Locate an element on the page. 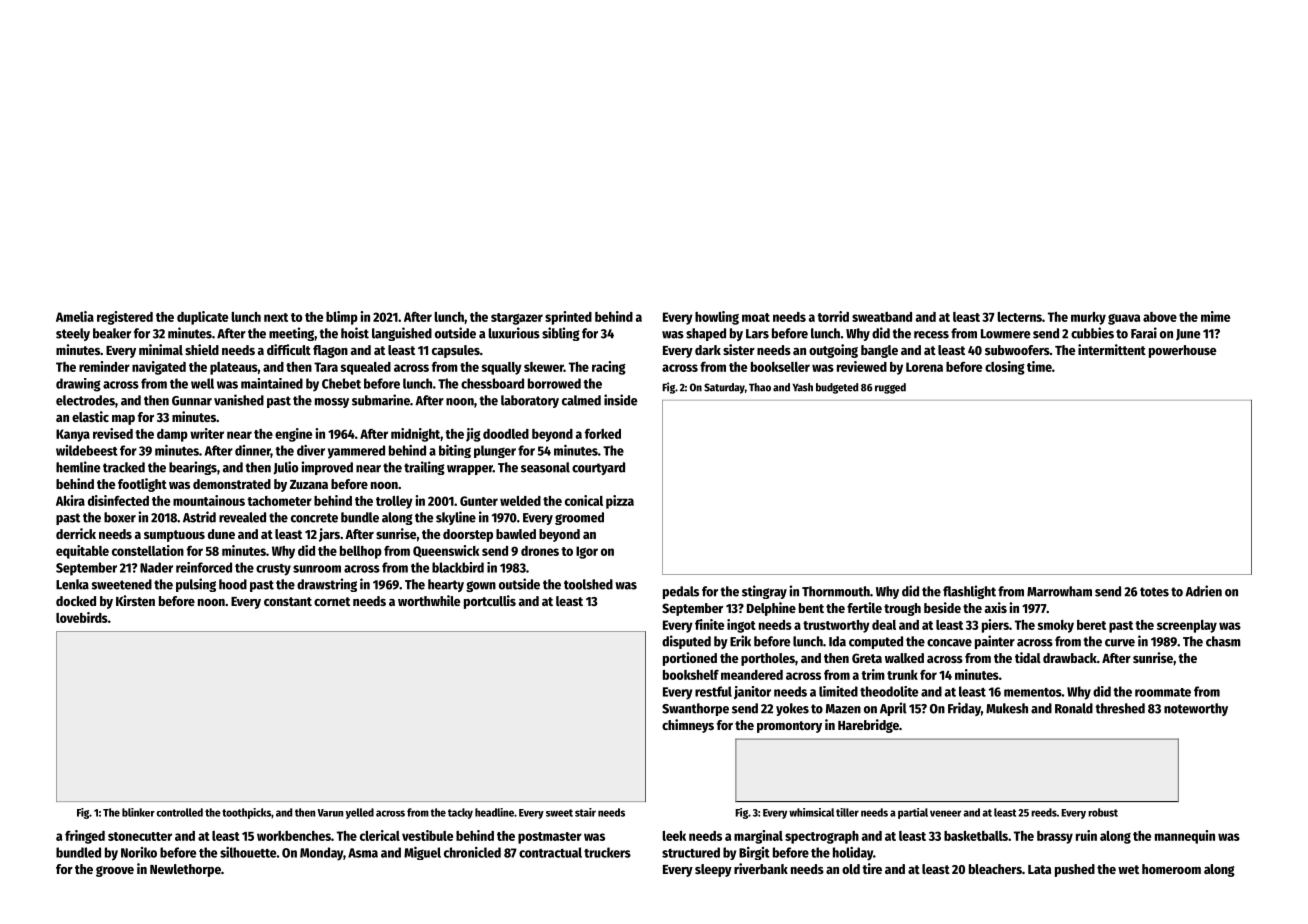 The image size is (1308, 924). roommate is located at coordinates (1163, 692).
